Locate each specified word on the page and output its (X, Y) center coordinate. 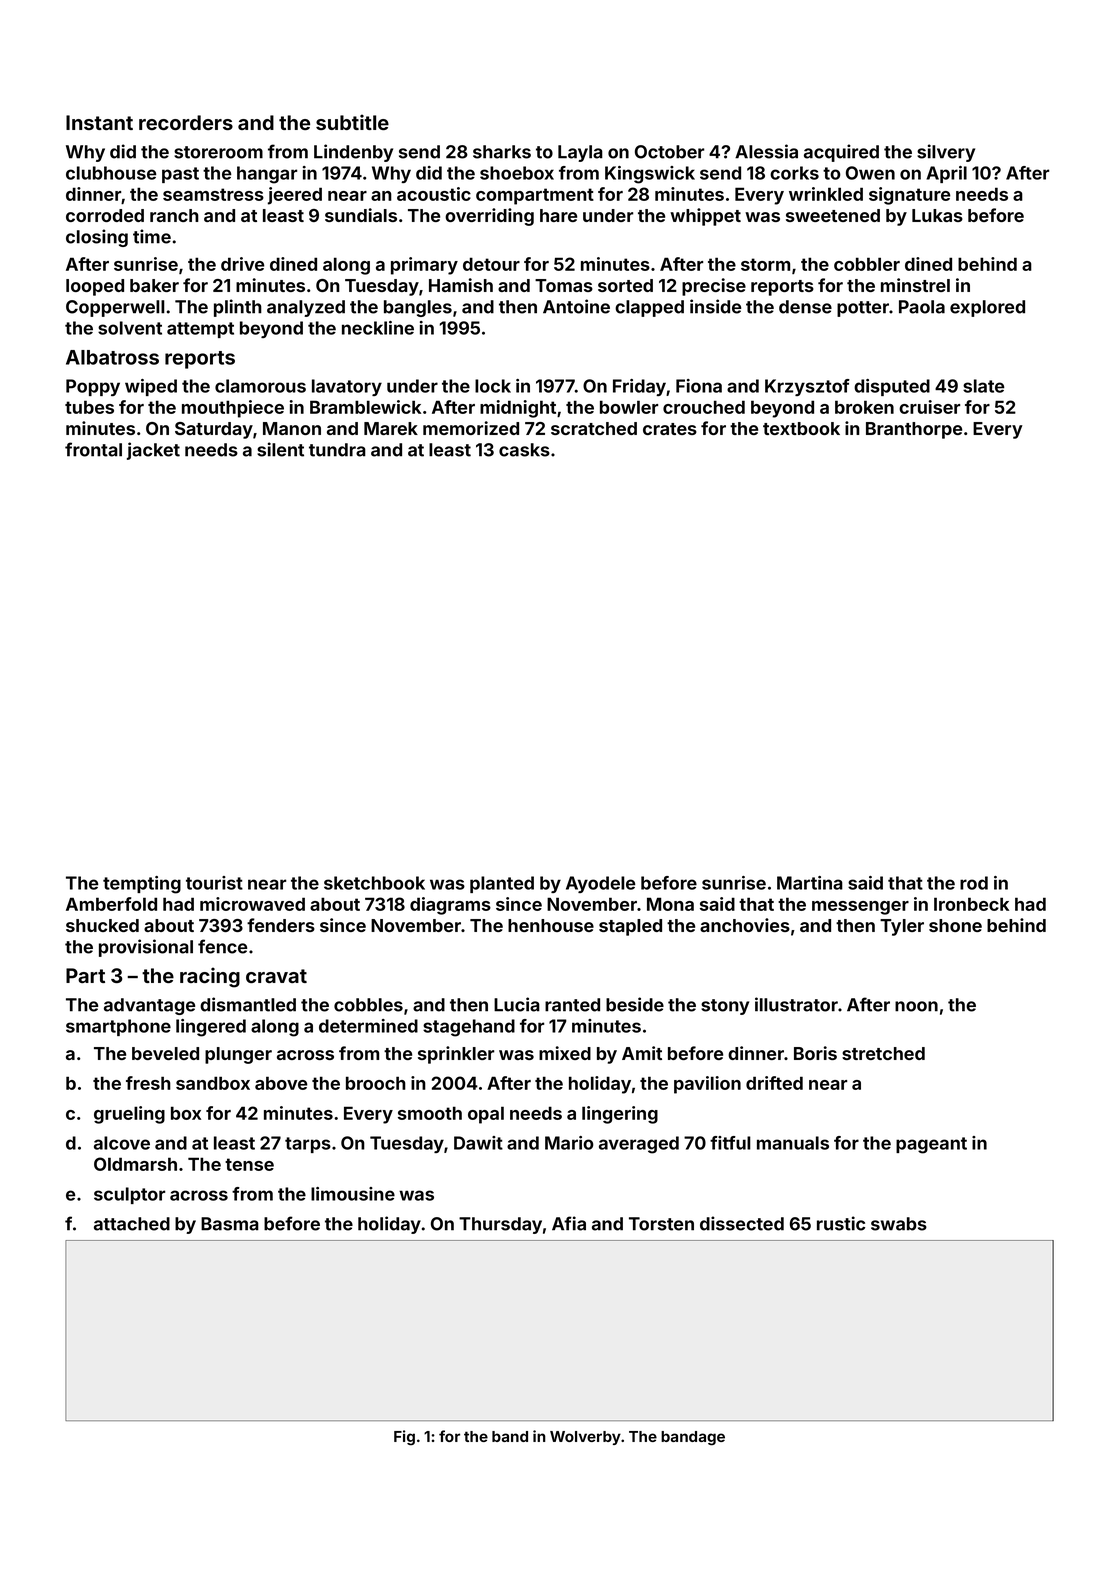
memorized (471, 428)
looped (95, 287)
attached (132, 1224)
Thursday (500, 1225)
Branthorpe (914, 430)
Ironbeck (971, 904)
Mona (670, 904)
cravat (276, 976)
